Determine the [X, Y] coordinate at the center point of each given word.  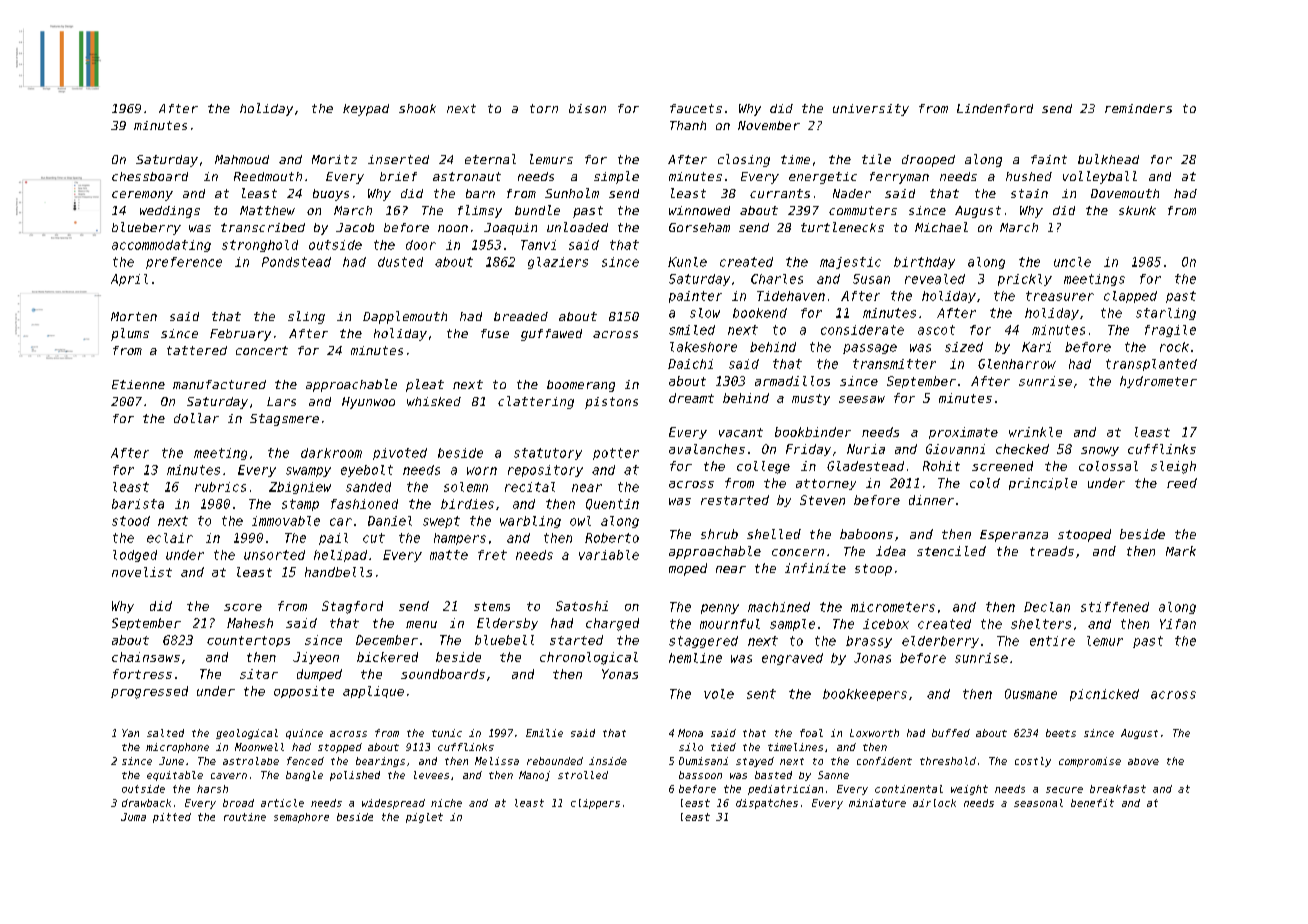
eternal [490, 159]
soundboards [443, 674]
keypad [366, 110]
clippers [595, 804]
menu [421, 624]
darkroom [331, 453]
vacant [741, 432]
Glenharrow [1017, 364]
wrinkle [1035, 432]
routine [245, 817]
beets [1061, 733]
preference [184, 263]
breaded [521, 316]
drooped [928, 161]
